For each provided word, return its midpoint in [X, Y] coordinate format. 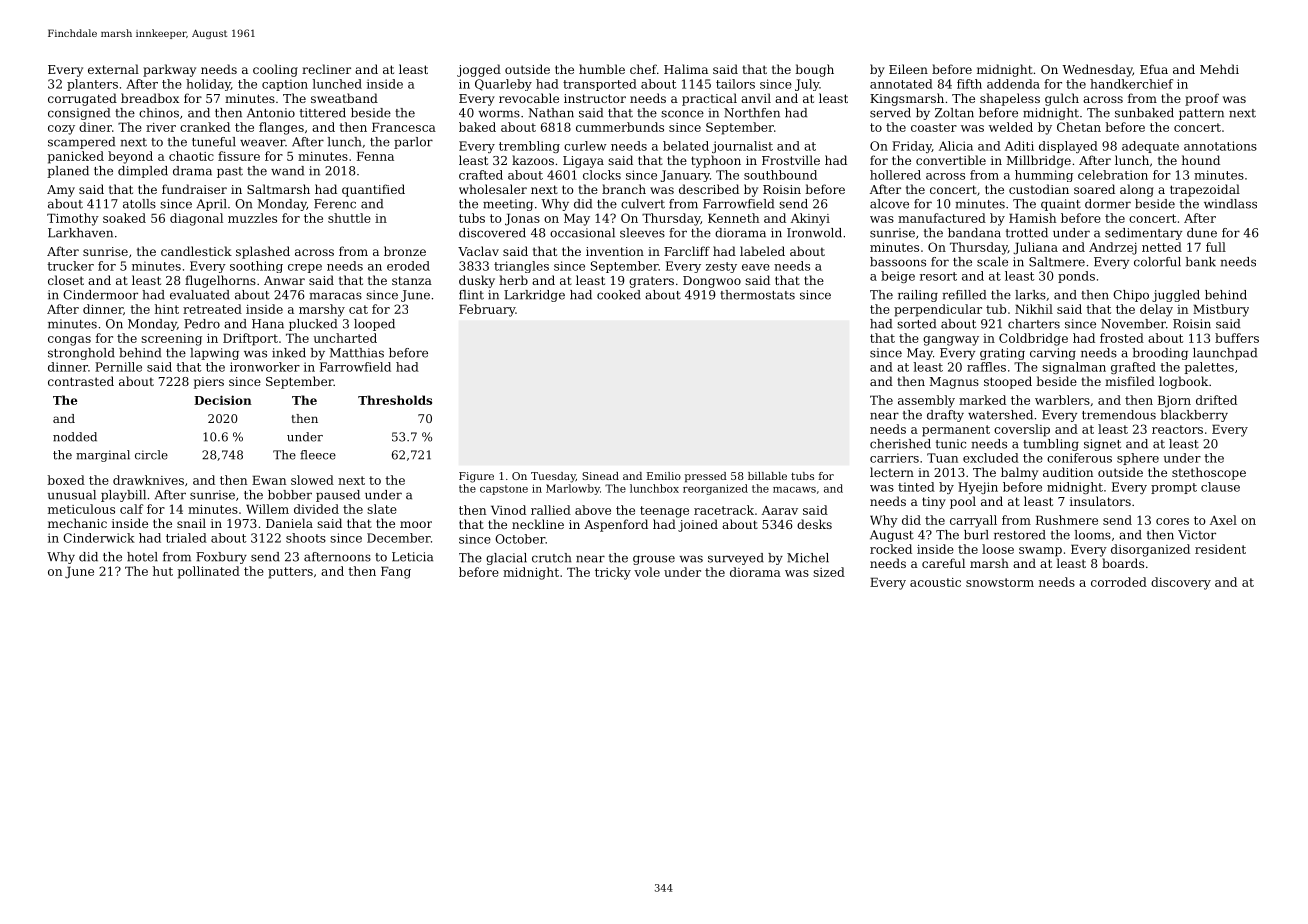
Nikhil [1034, 309]
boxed [66, 480]
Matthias [356, 353]
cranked [205, 127]
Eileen [908, 69]
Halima [686, 69]
